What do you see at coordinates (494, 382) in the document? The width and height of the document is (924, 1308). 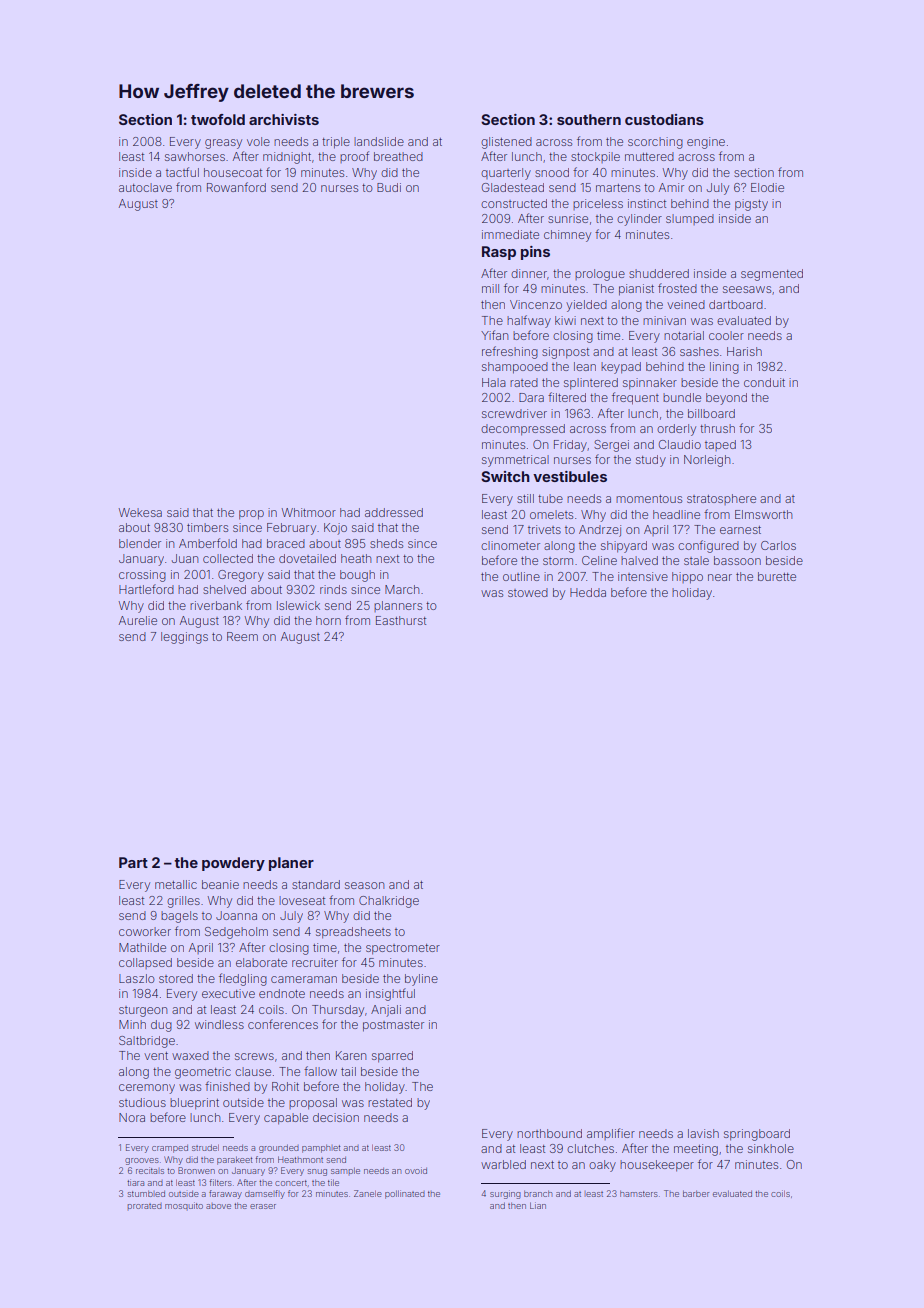 I see `Hala` at bounding box center [494, 382].
